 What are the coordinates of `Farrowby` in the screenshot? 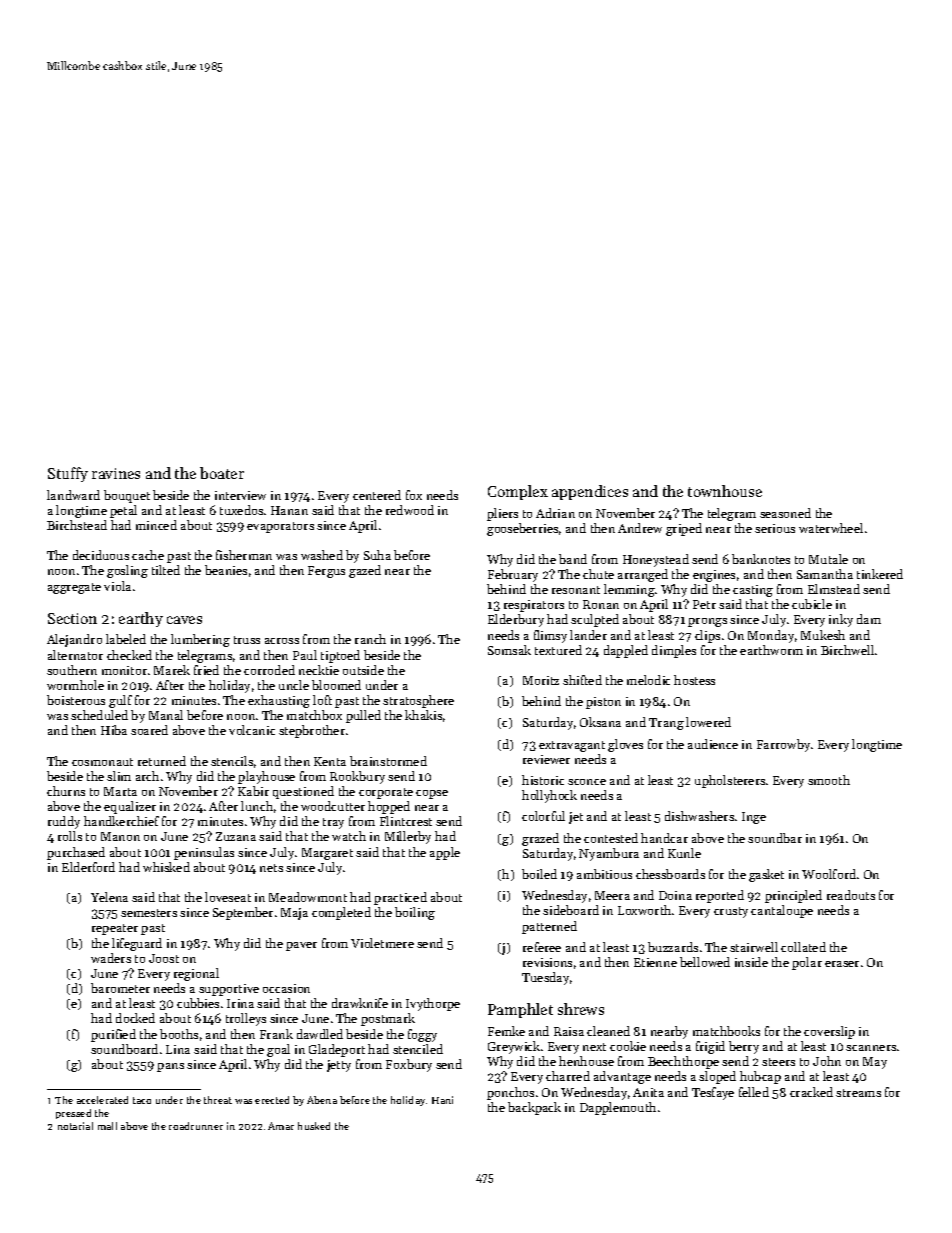 It's located at (783, 745).
